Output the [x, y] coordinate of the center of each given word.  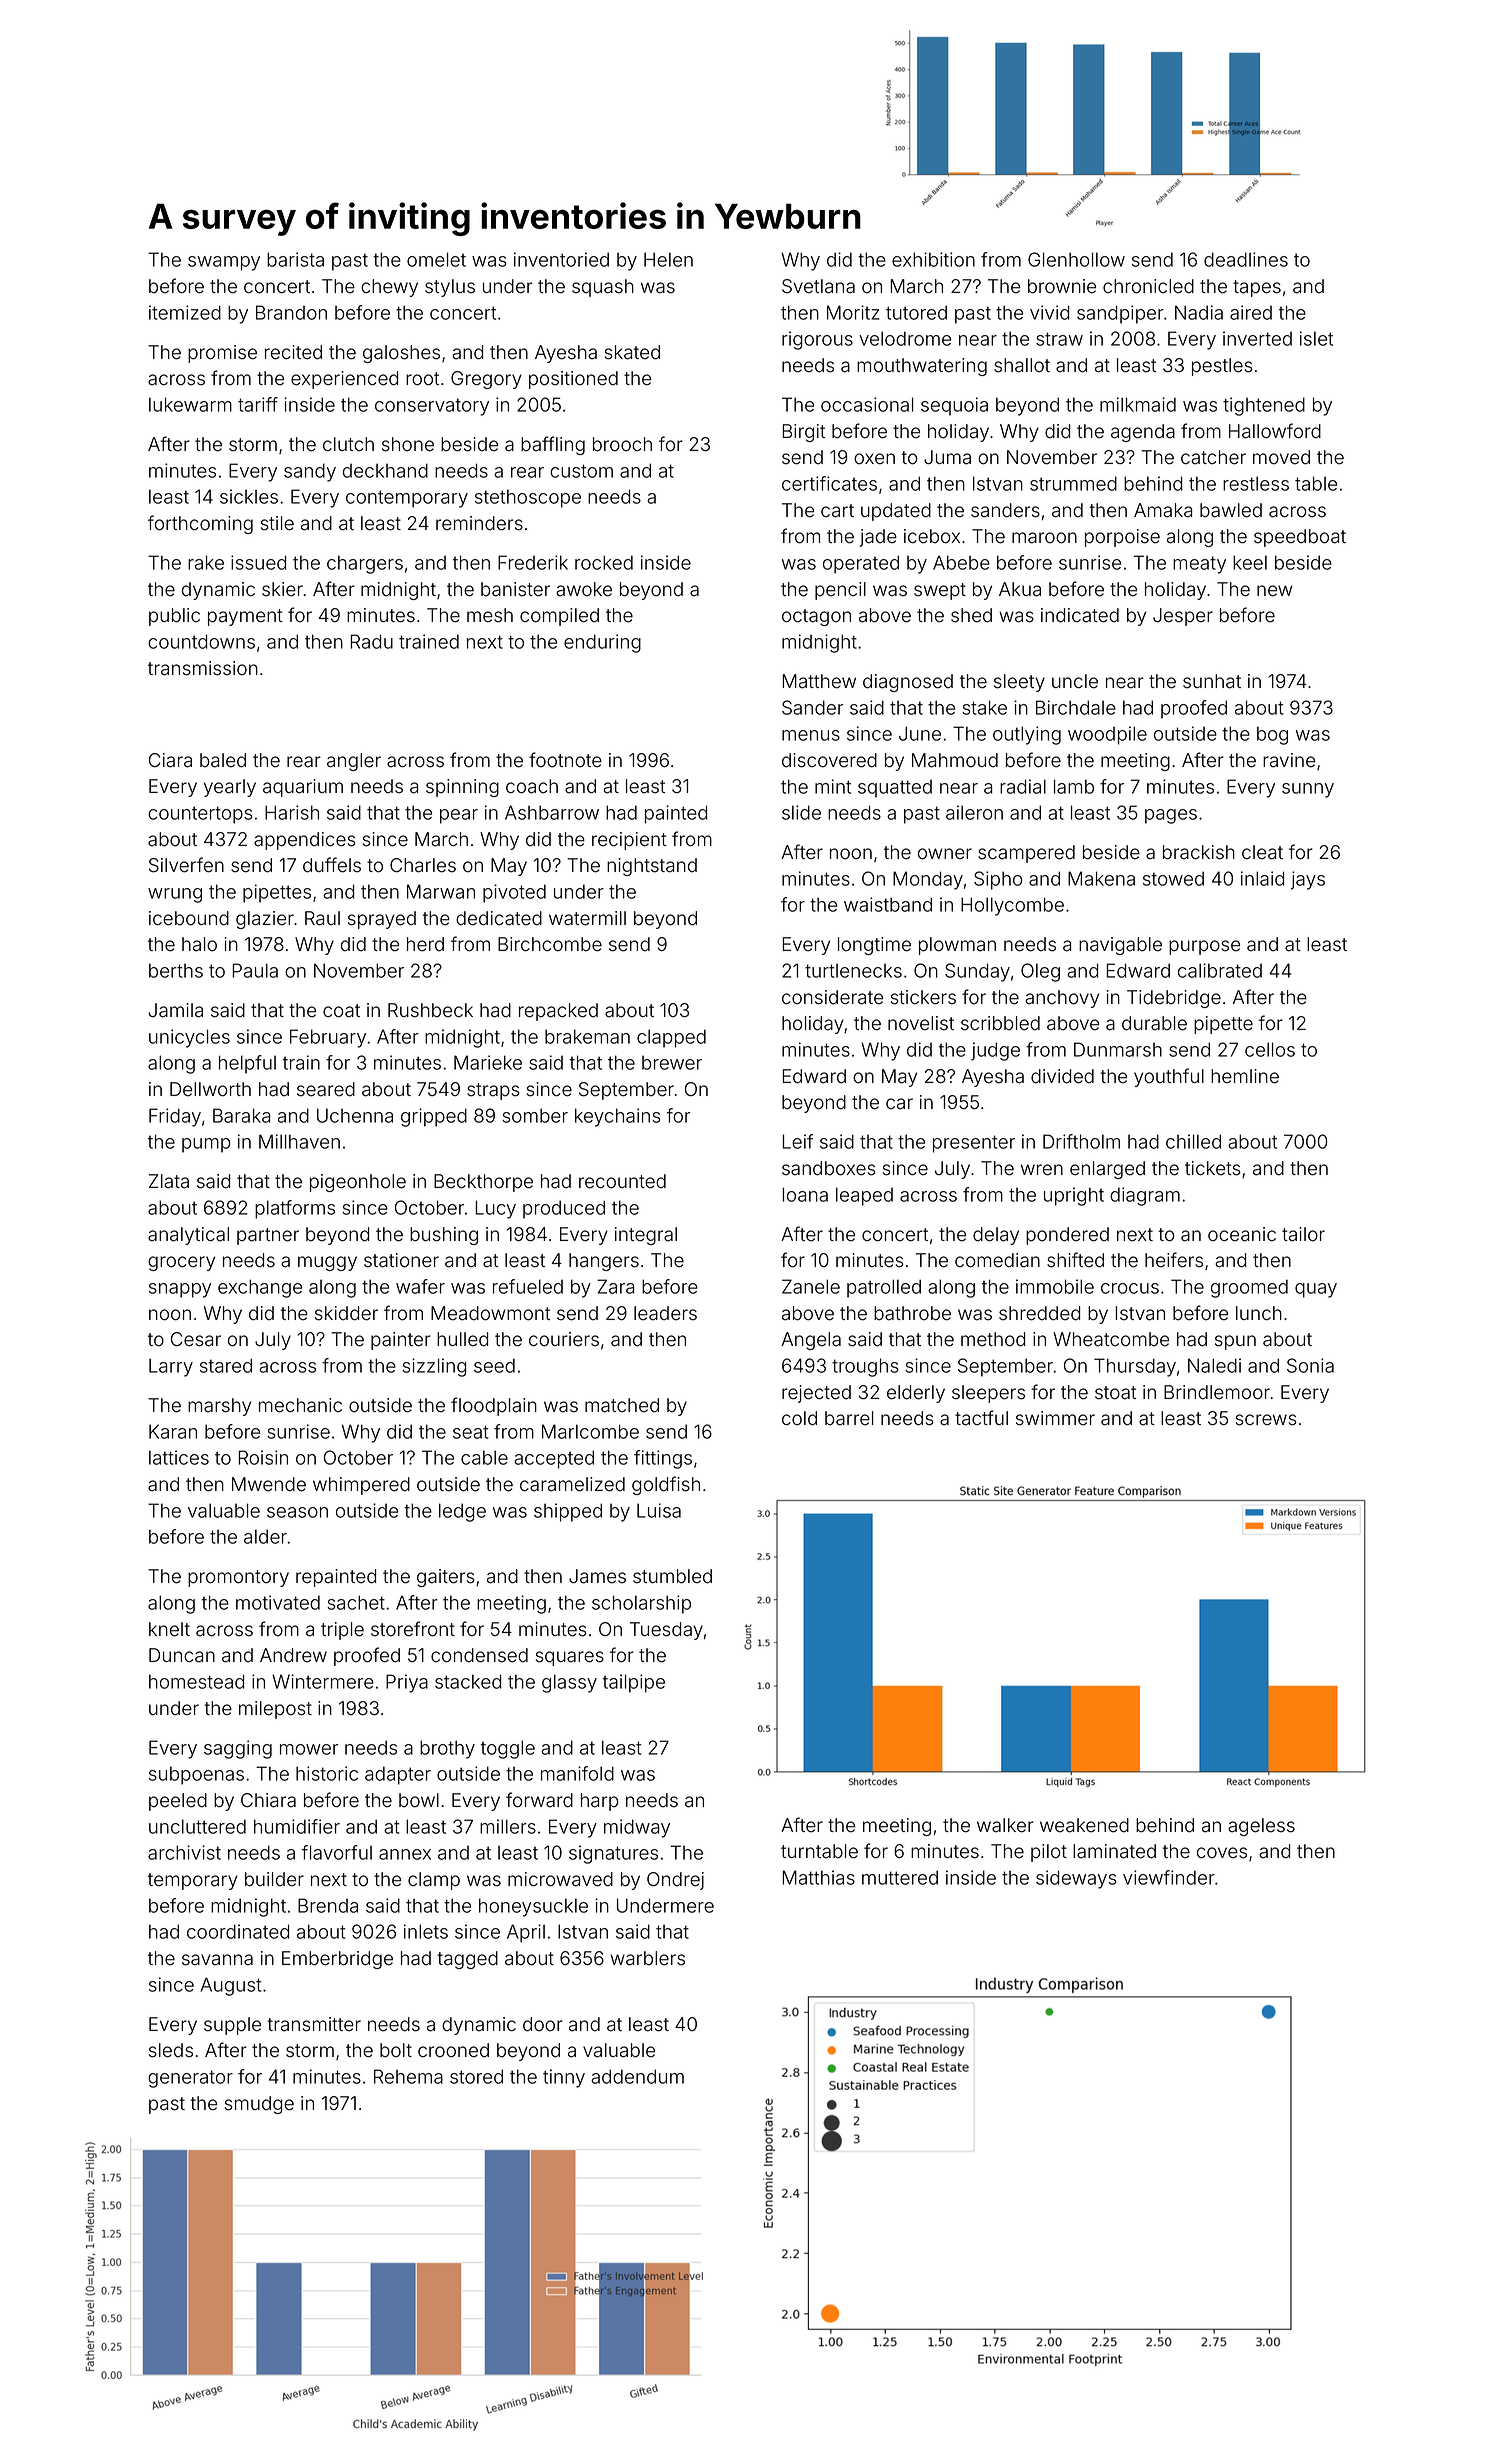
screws [1266, 1420]
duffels [332, 865]
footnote [565, 760]
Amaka [1163, 510]
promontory [238, 1578]
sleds [171, 2050]
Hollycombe [1012, 906]
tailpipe [634, 1683]
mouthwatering [922, 367]
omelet [436, 259]
